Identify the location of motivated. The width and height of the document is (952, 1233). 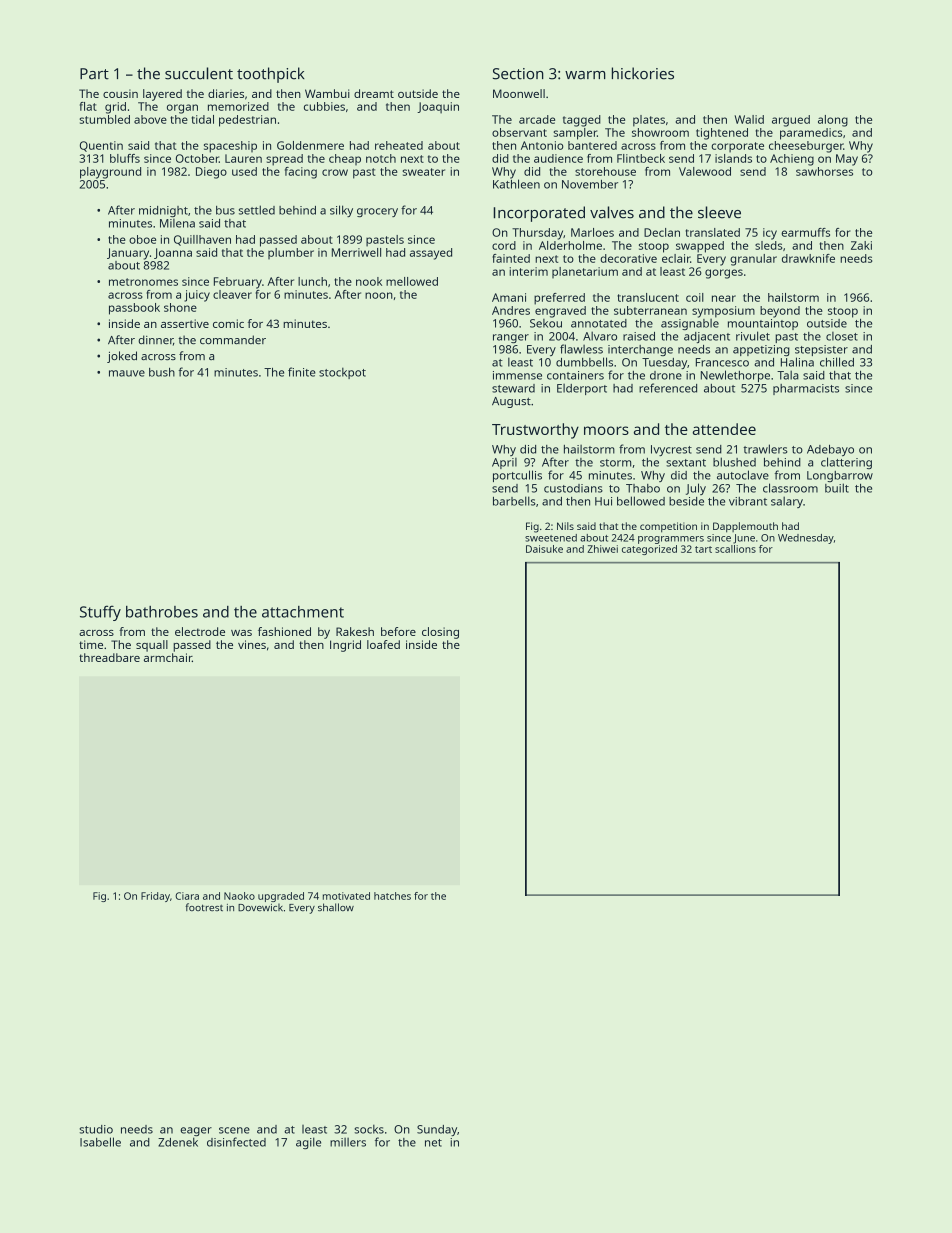
(346, 896).
